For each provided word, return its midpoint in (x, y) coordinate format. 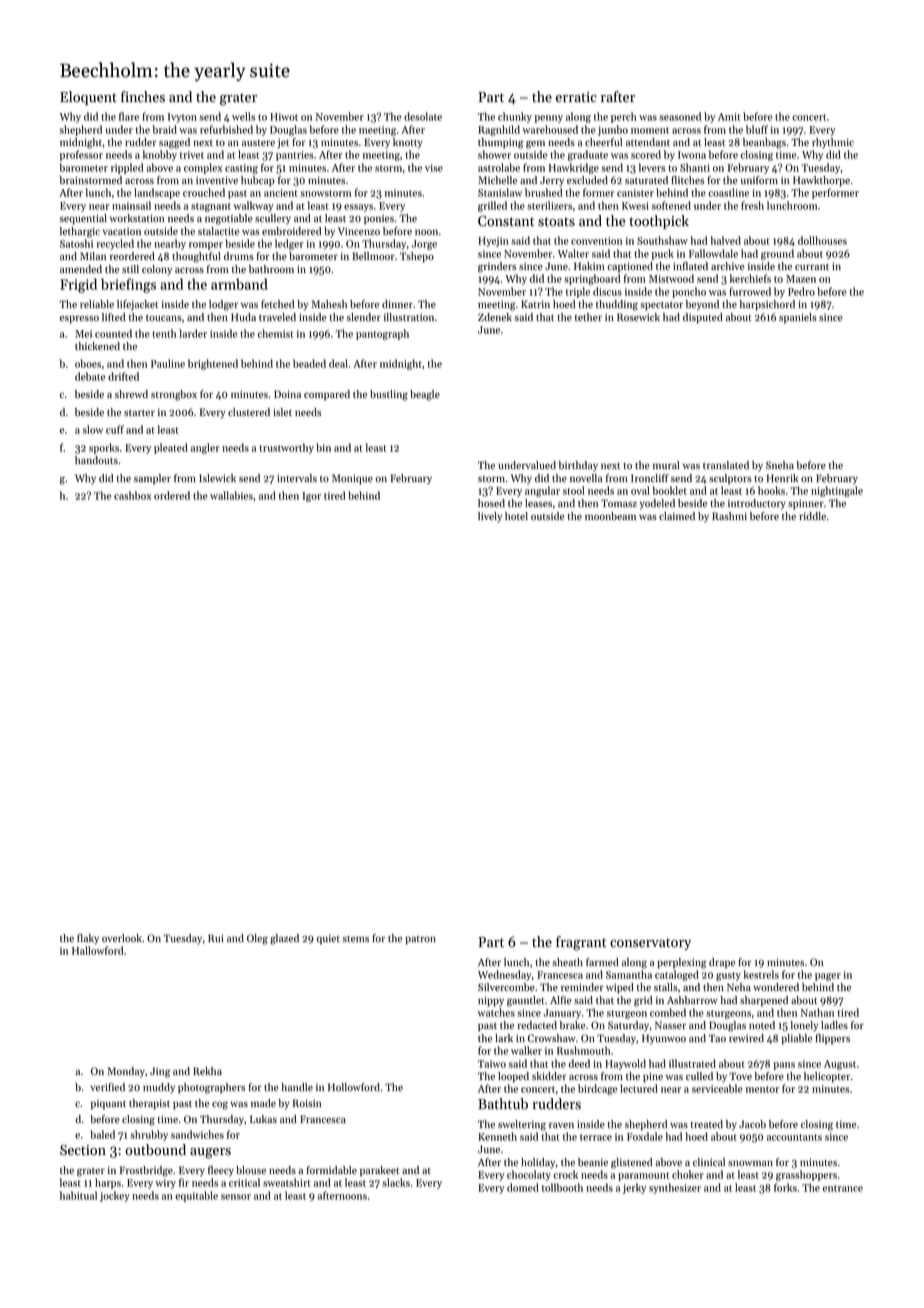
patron (420, 940)
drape (722, 963)
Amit (729, 117)
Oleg (257, 939)
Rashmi (729, 516)
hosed (491, 503)
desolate (423, 116)
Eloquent (88, 98)
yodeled (657, 504)
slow (93, 429)
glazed (284, 939)
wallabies (231, 495)
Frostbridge (146, 1171)
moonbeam (610, 516)
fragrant (581, 943)
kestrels (761, 974)
